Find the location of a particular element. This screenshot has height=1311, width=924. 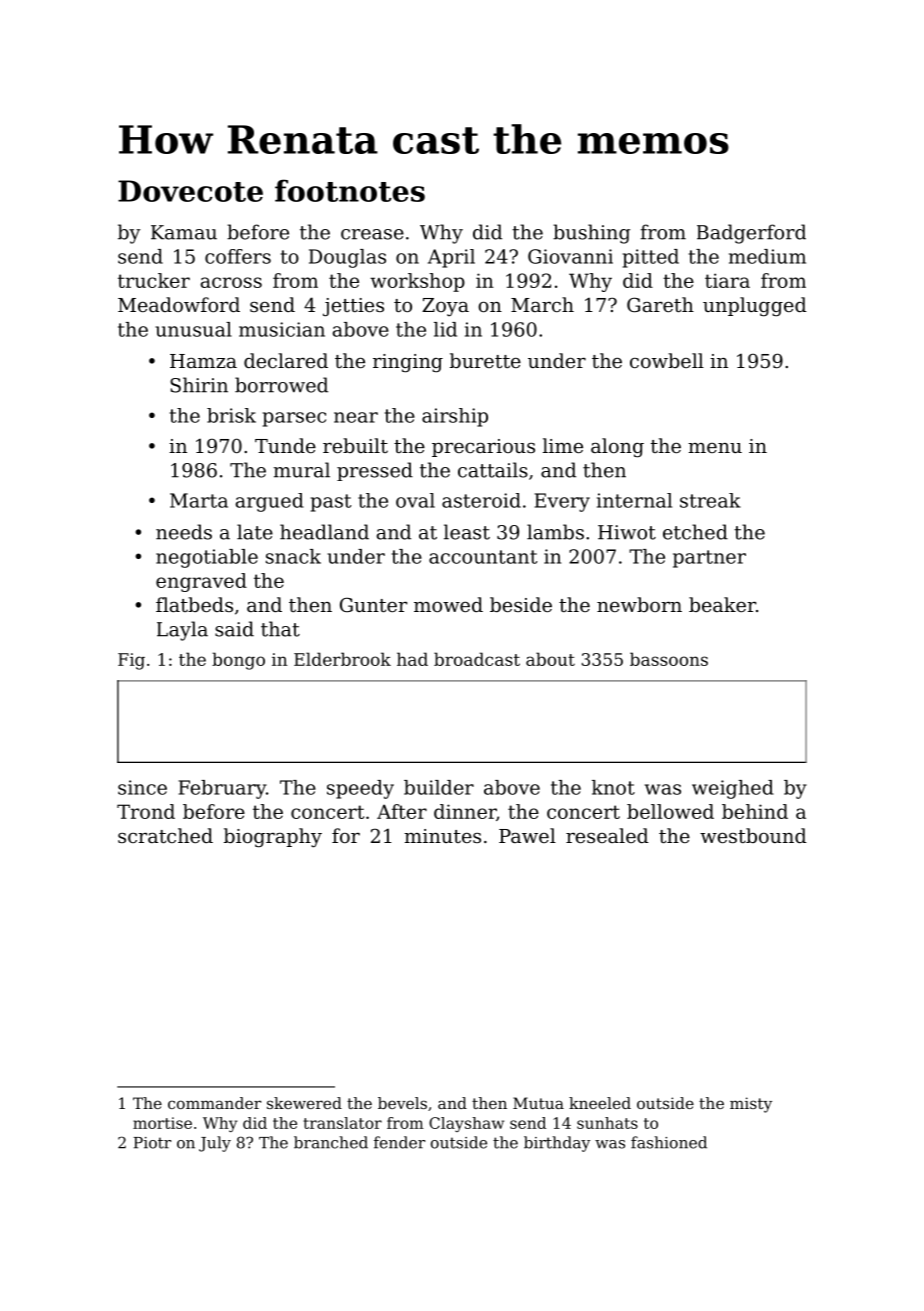

beaker is located at coordinates (722, 604).
